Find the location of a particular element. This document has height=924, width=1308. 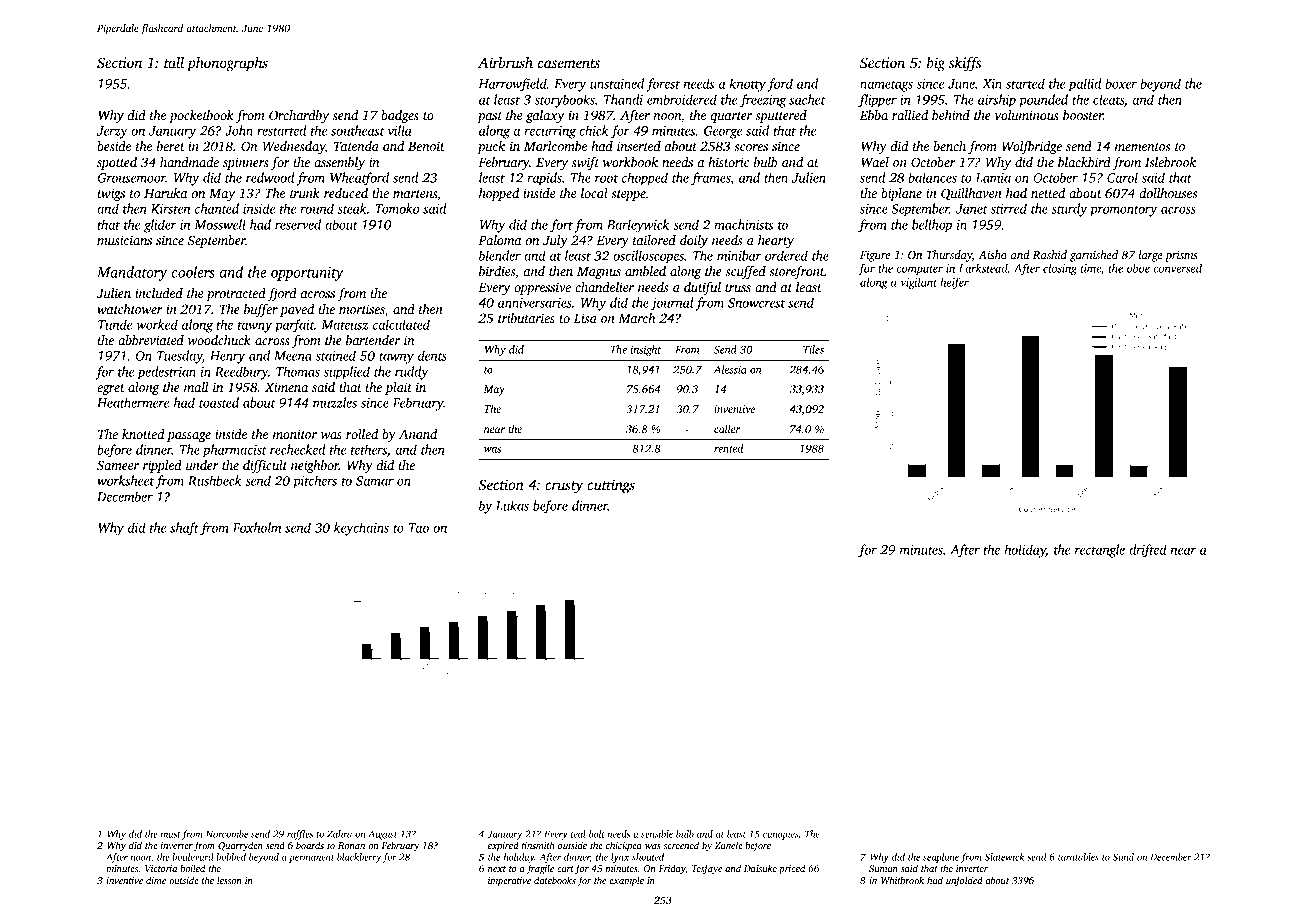

rolled is located at coordinates (362, 434).
